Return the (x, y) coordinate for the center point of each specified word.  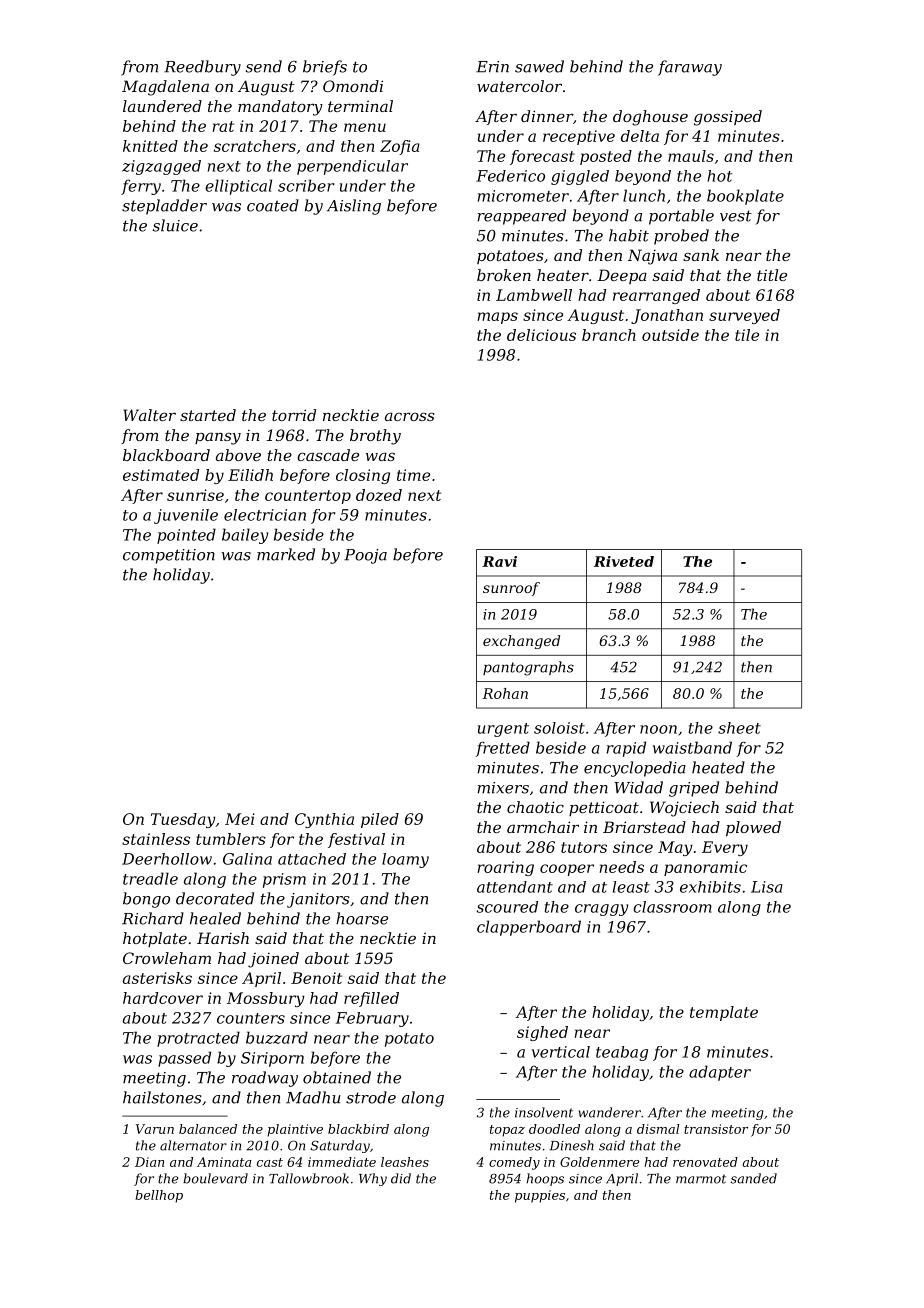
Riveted (624, 561)
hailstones (162, 1097)
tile (747, 335)
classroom (672, 907)
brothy (375, 437)
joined (273, 960)
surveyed (744, 316)
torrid (294, 415)
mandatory (280, 108)
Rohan (505, 693)
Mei (239, 819)
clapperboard (529, 928)
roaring (505, 868)
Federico (510, 176)
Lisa (767, 887)
